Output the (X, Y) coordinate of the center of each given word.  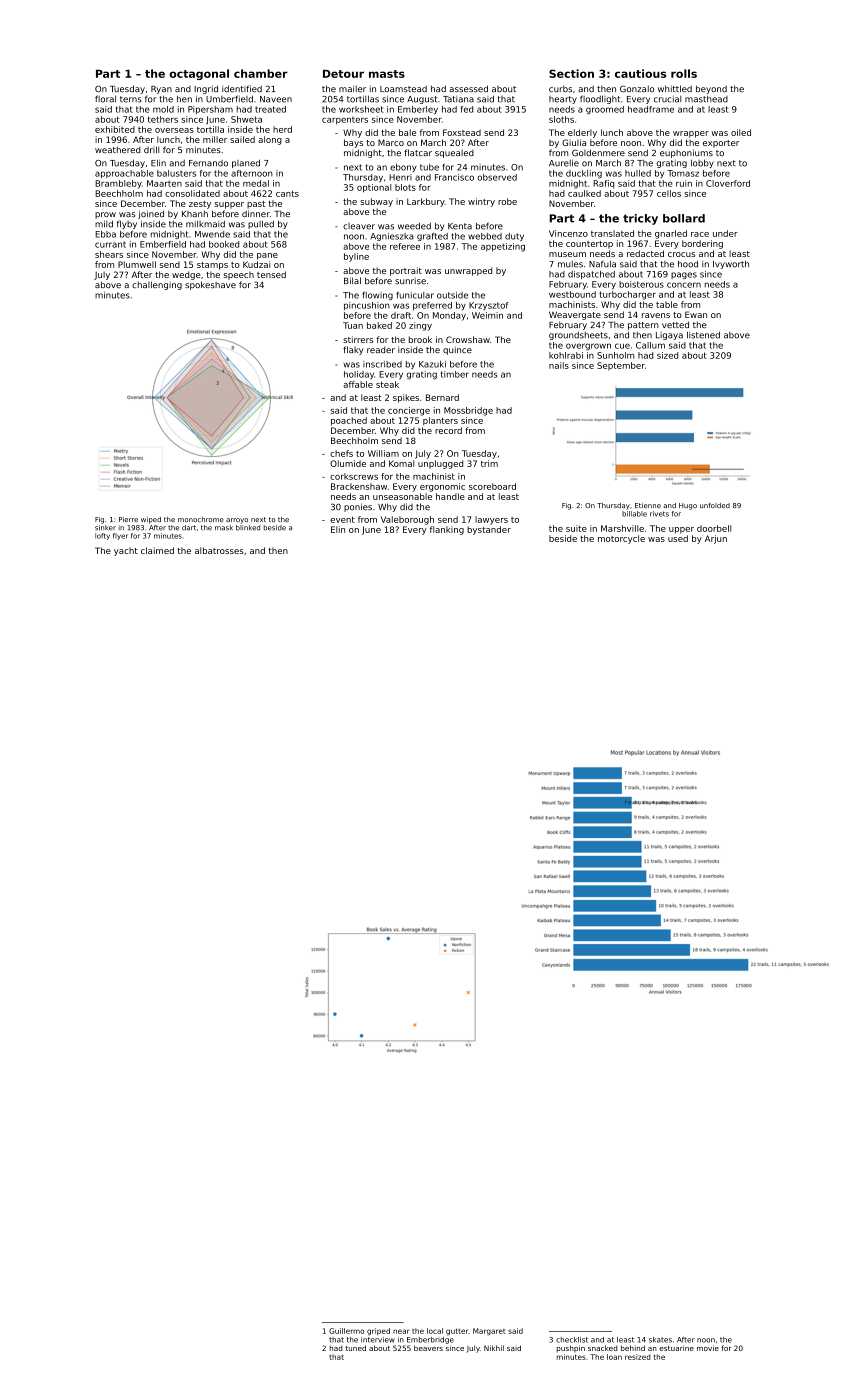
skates (660, 1340)
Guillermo (346, 1331)
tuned (355, 1348)
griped (378, 1331)
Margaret (489, 1332)
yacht (126, 551)
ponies (358, 507)
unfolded (715, 505)
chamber (261, 73)
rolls (684, 73)
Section (571, 73)
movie (708, 1348)
